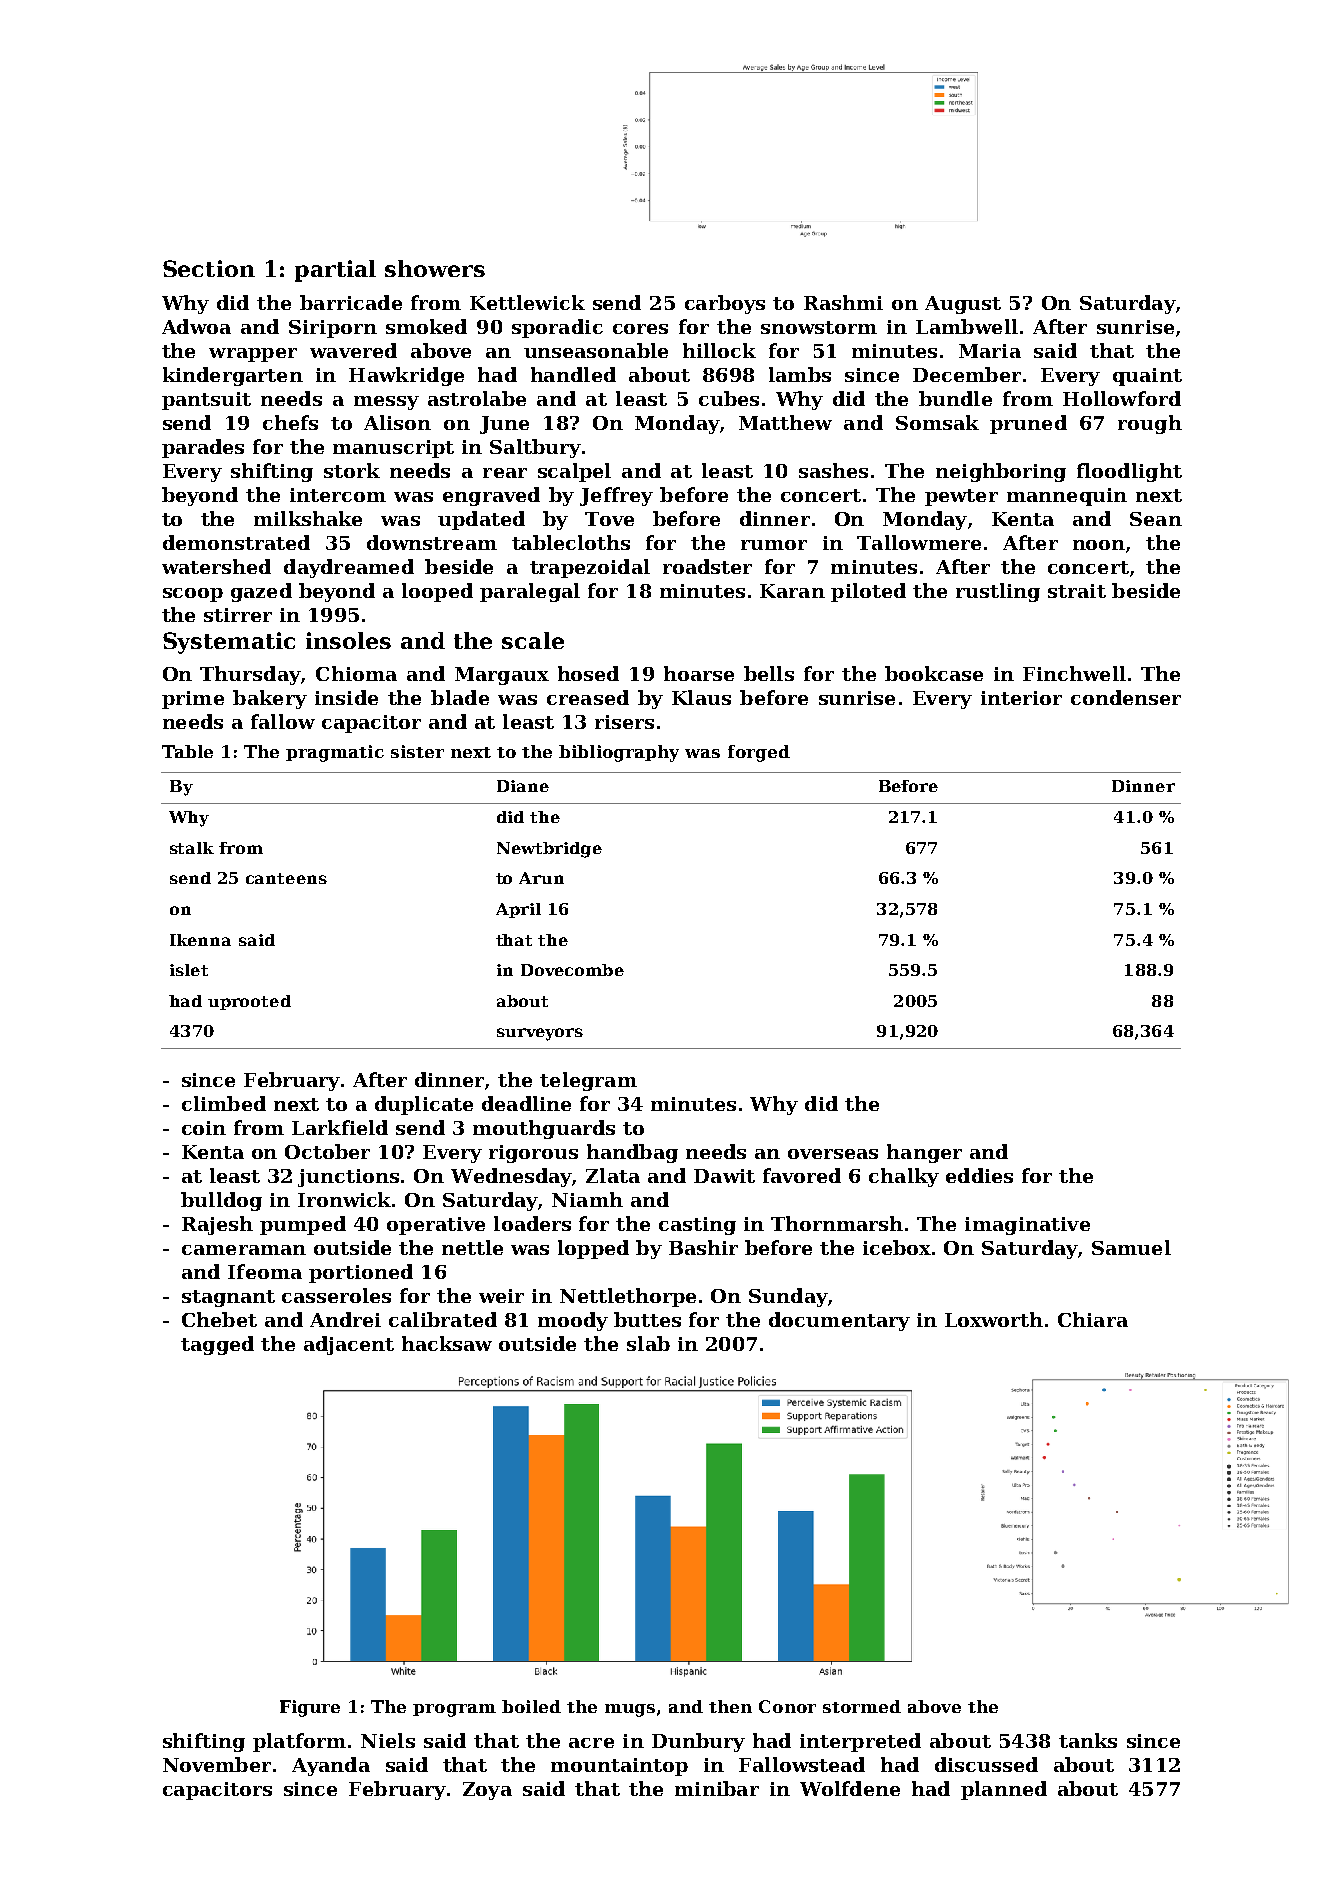  What do you see at coordinates (730, 1706) in the page?
I see `then` at bounding box center [730, 1706].
